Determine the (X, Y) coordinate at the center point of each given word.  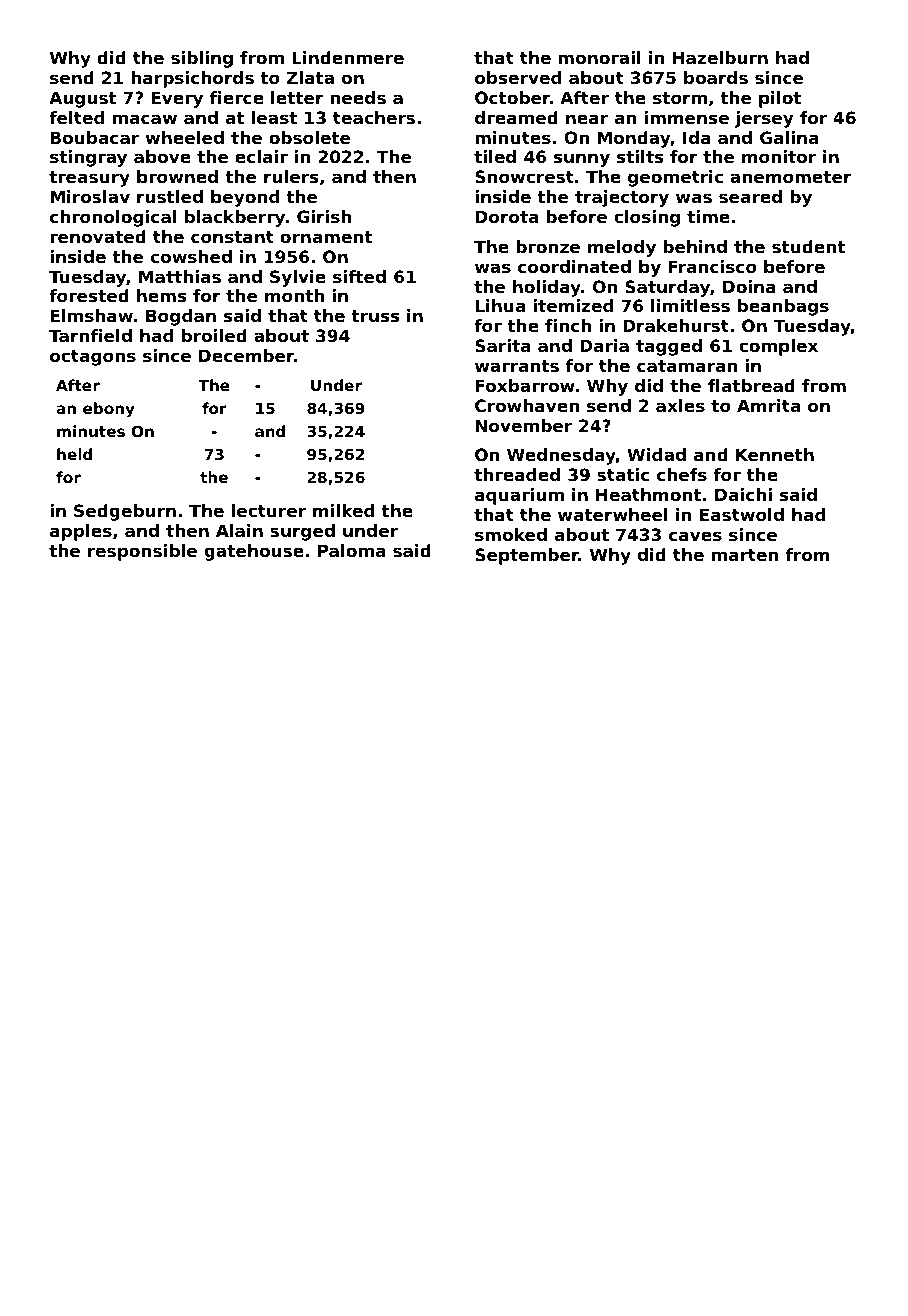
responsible (142, 552)
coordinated (574, 266)
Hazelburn (720, 57)
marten (745, 555)
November (524, 425)
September (527, 556)
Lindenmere (348, 57)
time (708, 216)
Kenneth (775, 454)
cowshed (191, 256)
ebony (109, 410)
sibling (202, 59)
